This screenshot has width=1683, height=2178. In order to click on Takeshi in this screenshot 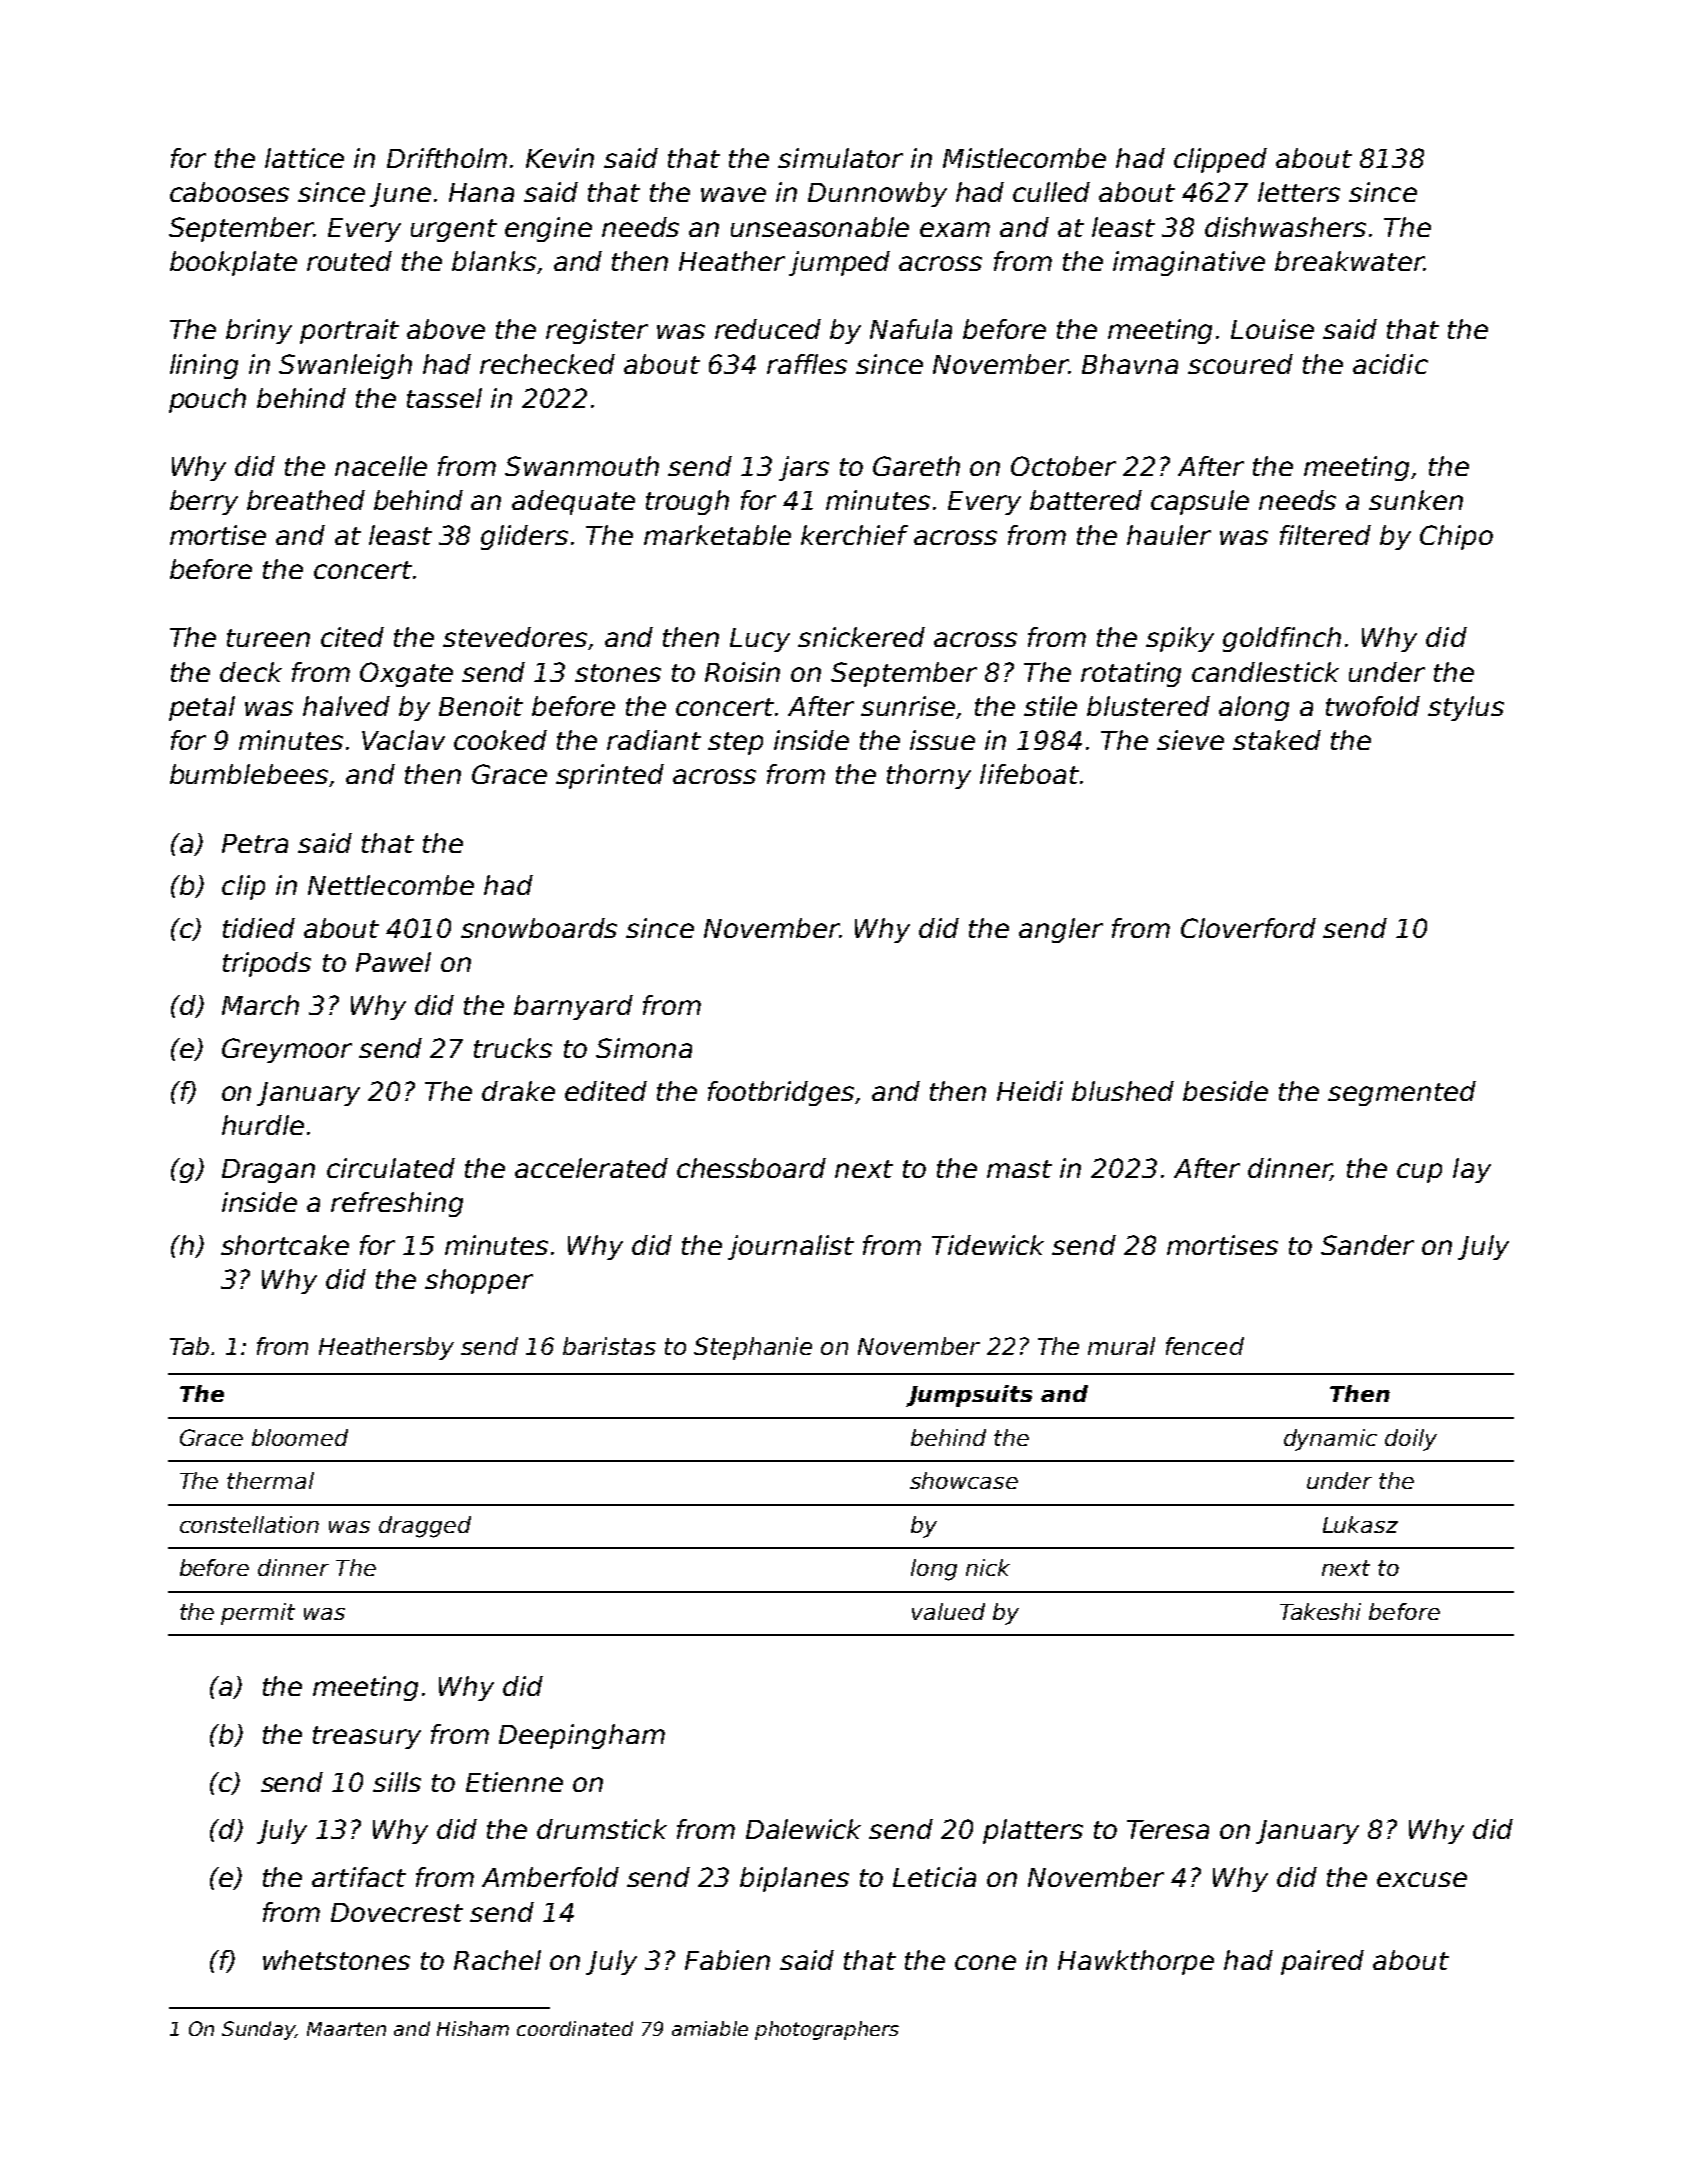, I will do `click(1320, 1611)`.
